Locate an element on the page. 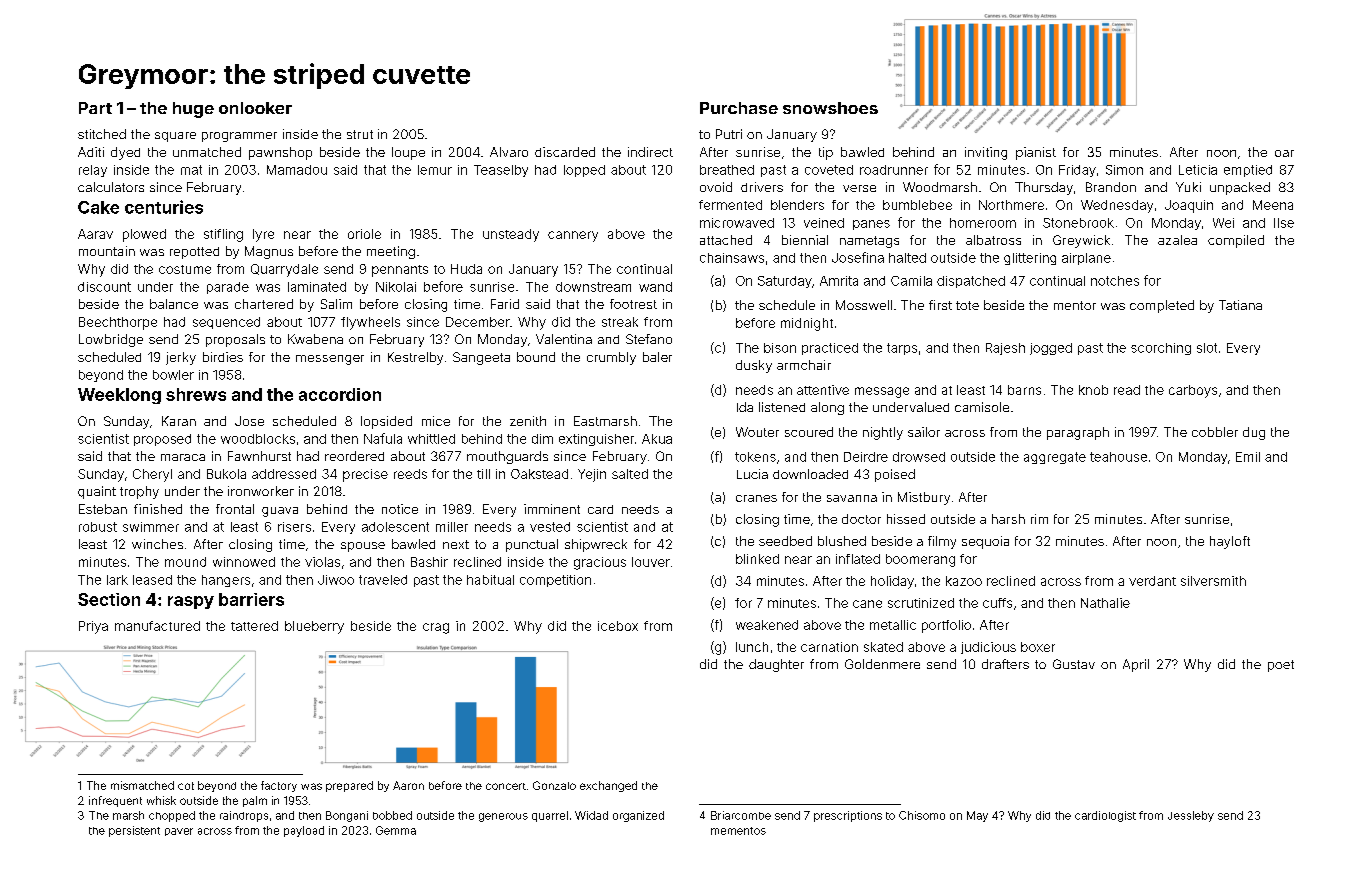 The height and width of the page is (887, 1372). Purchase is located at coordinates (739, 108).
